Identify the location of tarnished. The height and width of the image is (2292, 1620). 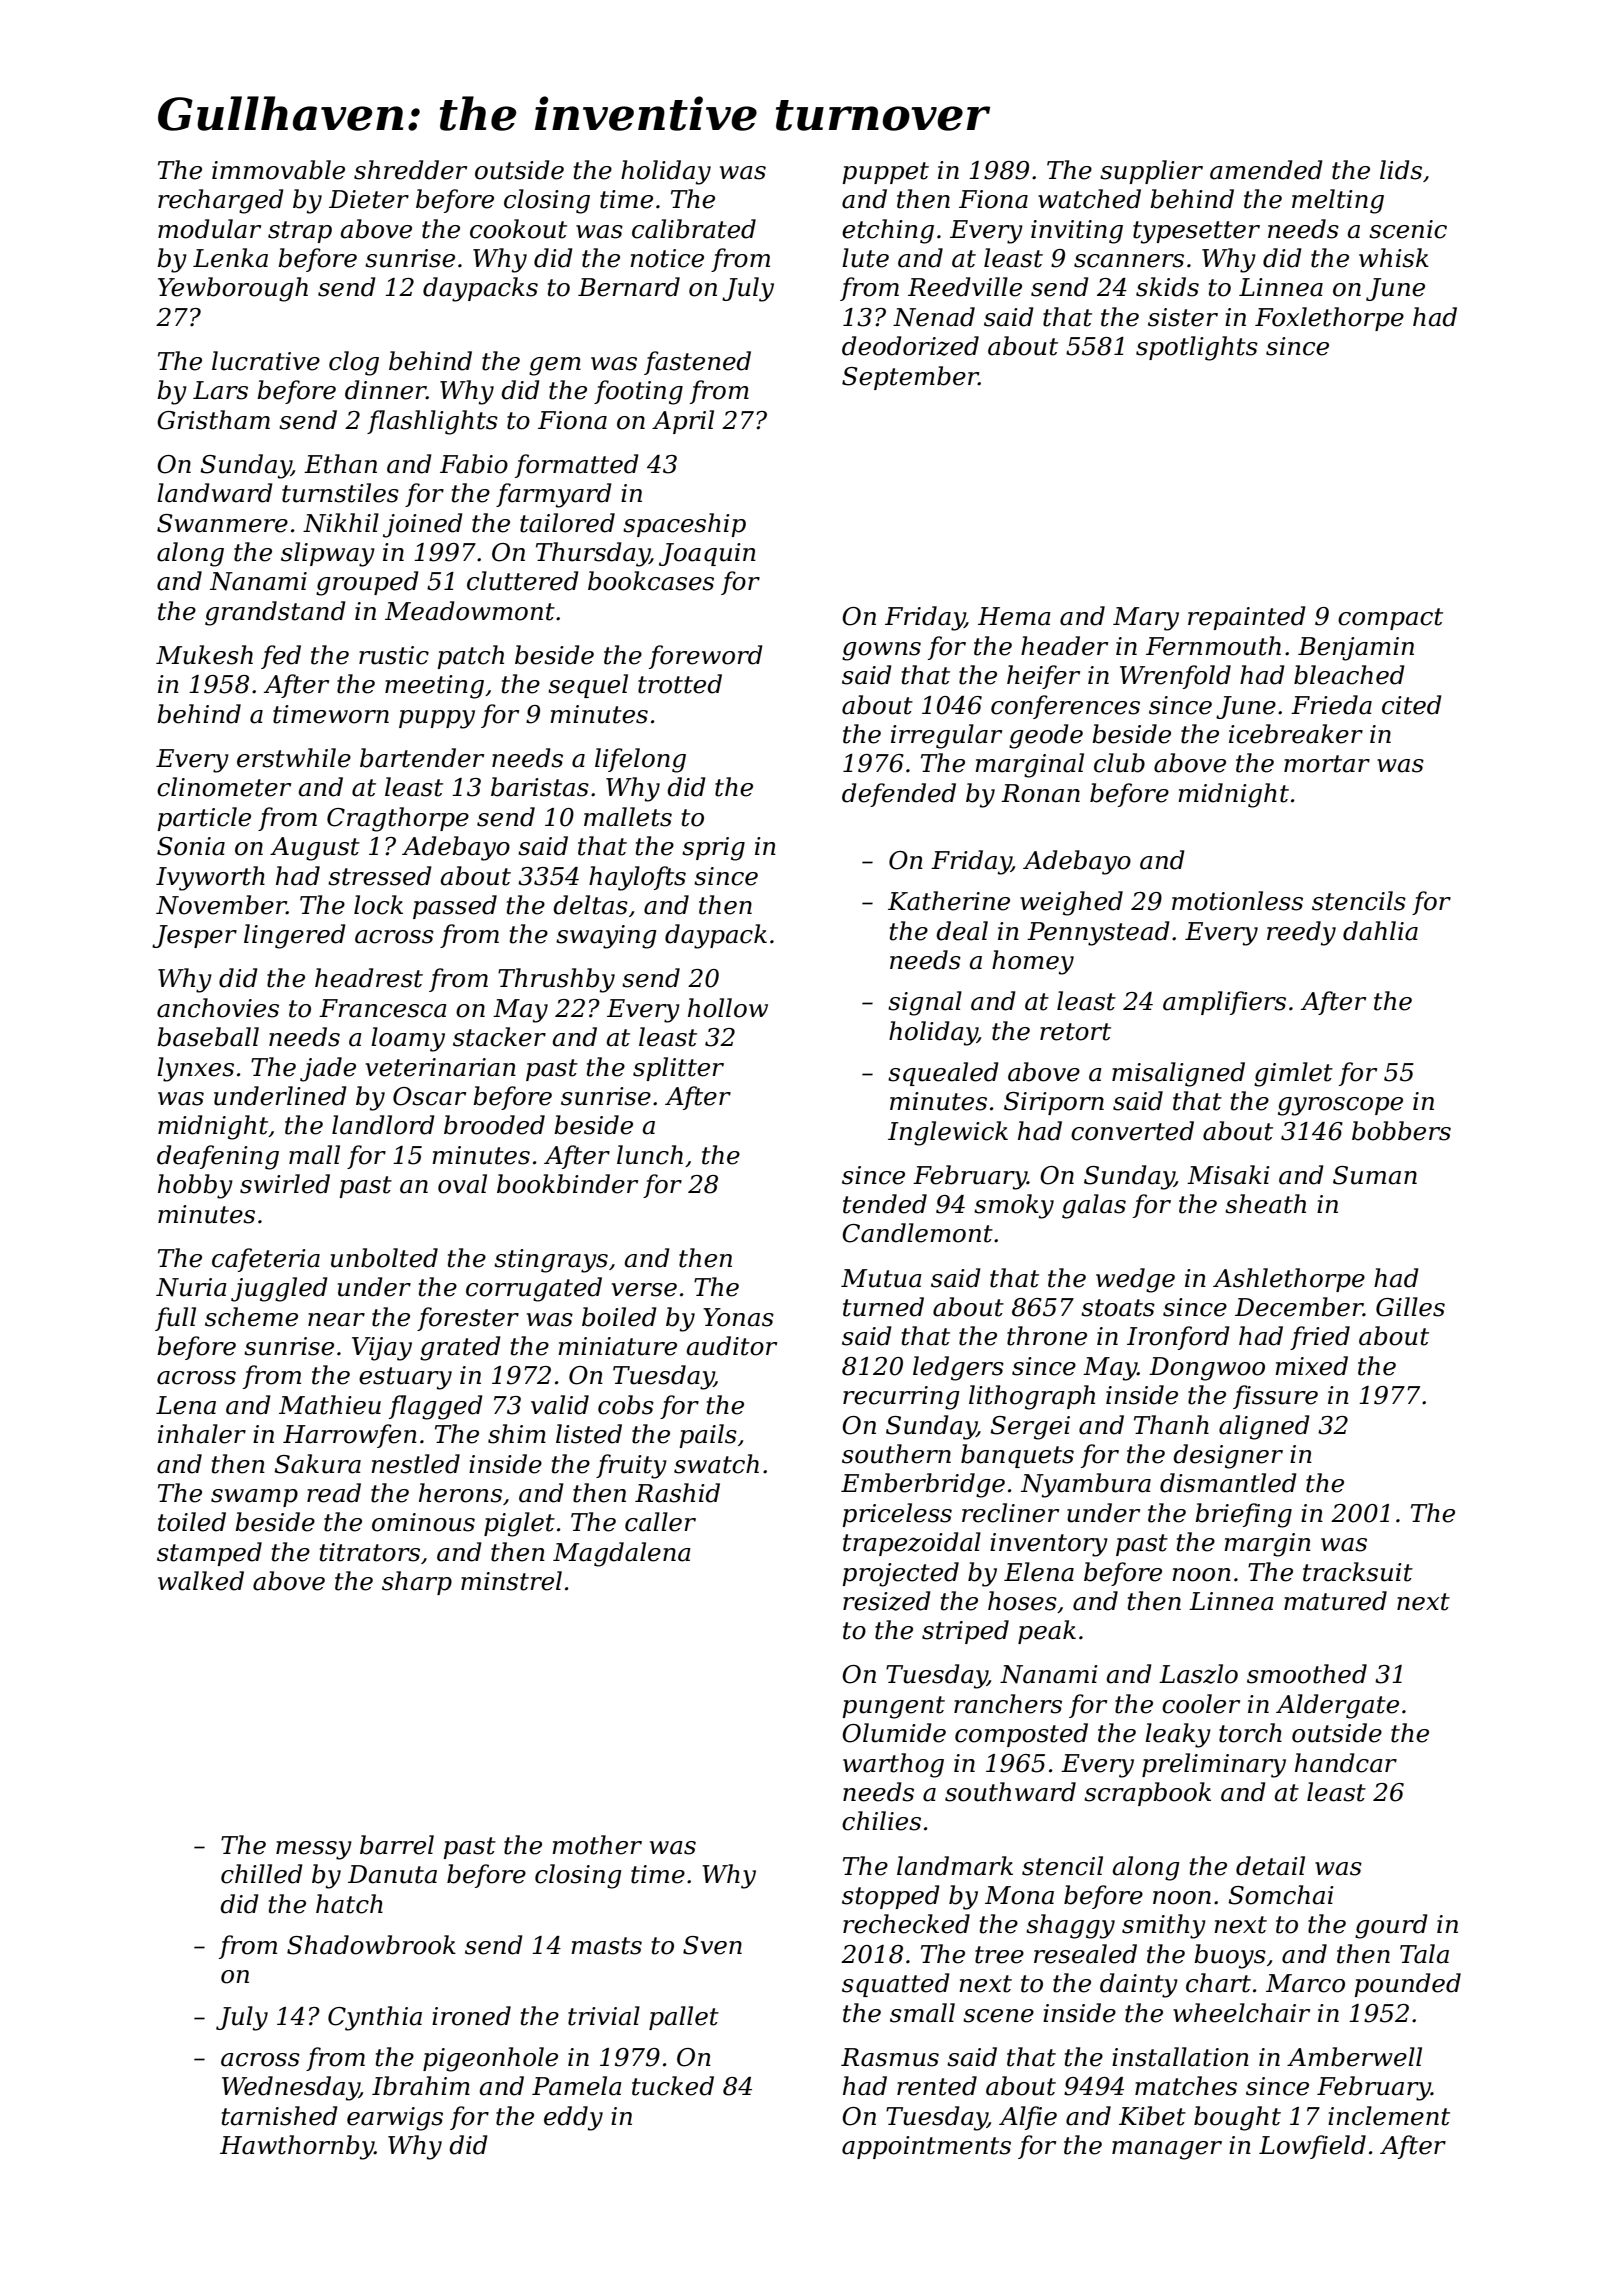
(280, 2116).
